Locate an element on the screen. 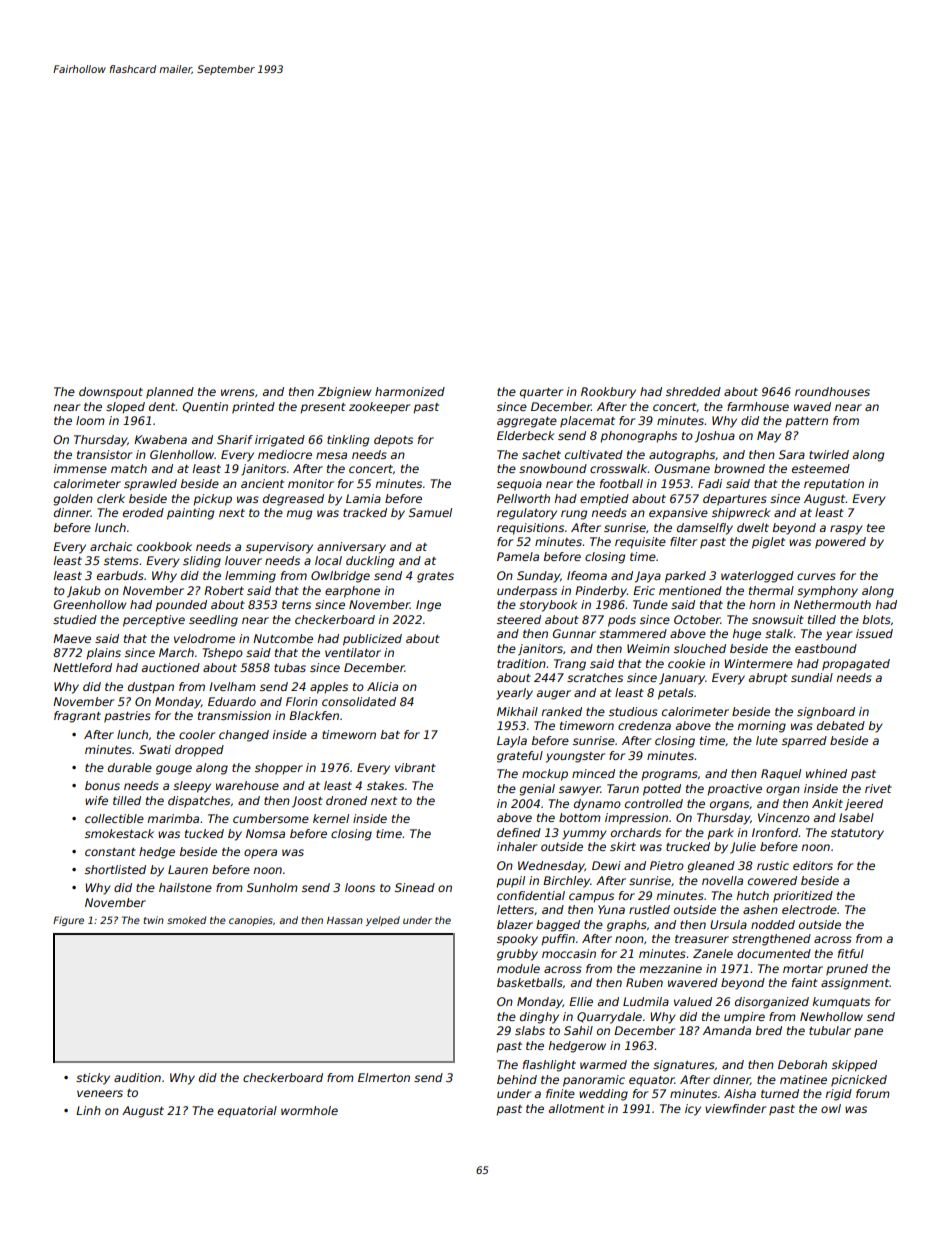 This screenshot has width=952, height=1233. Glenhollow is located at coordinates (182, 454).
